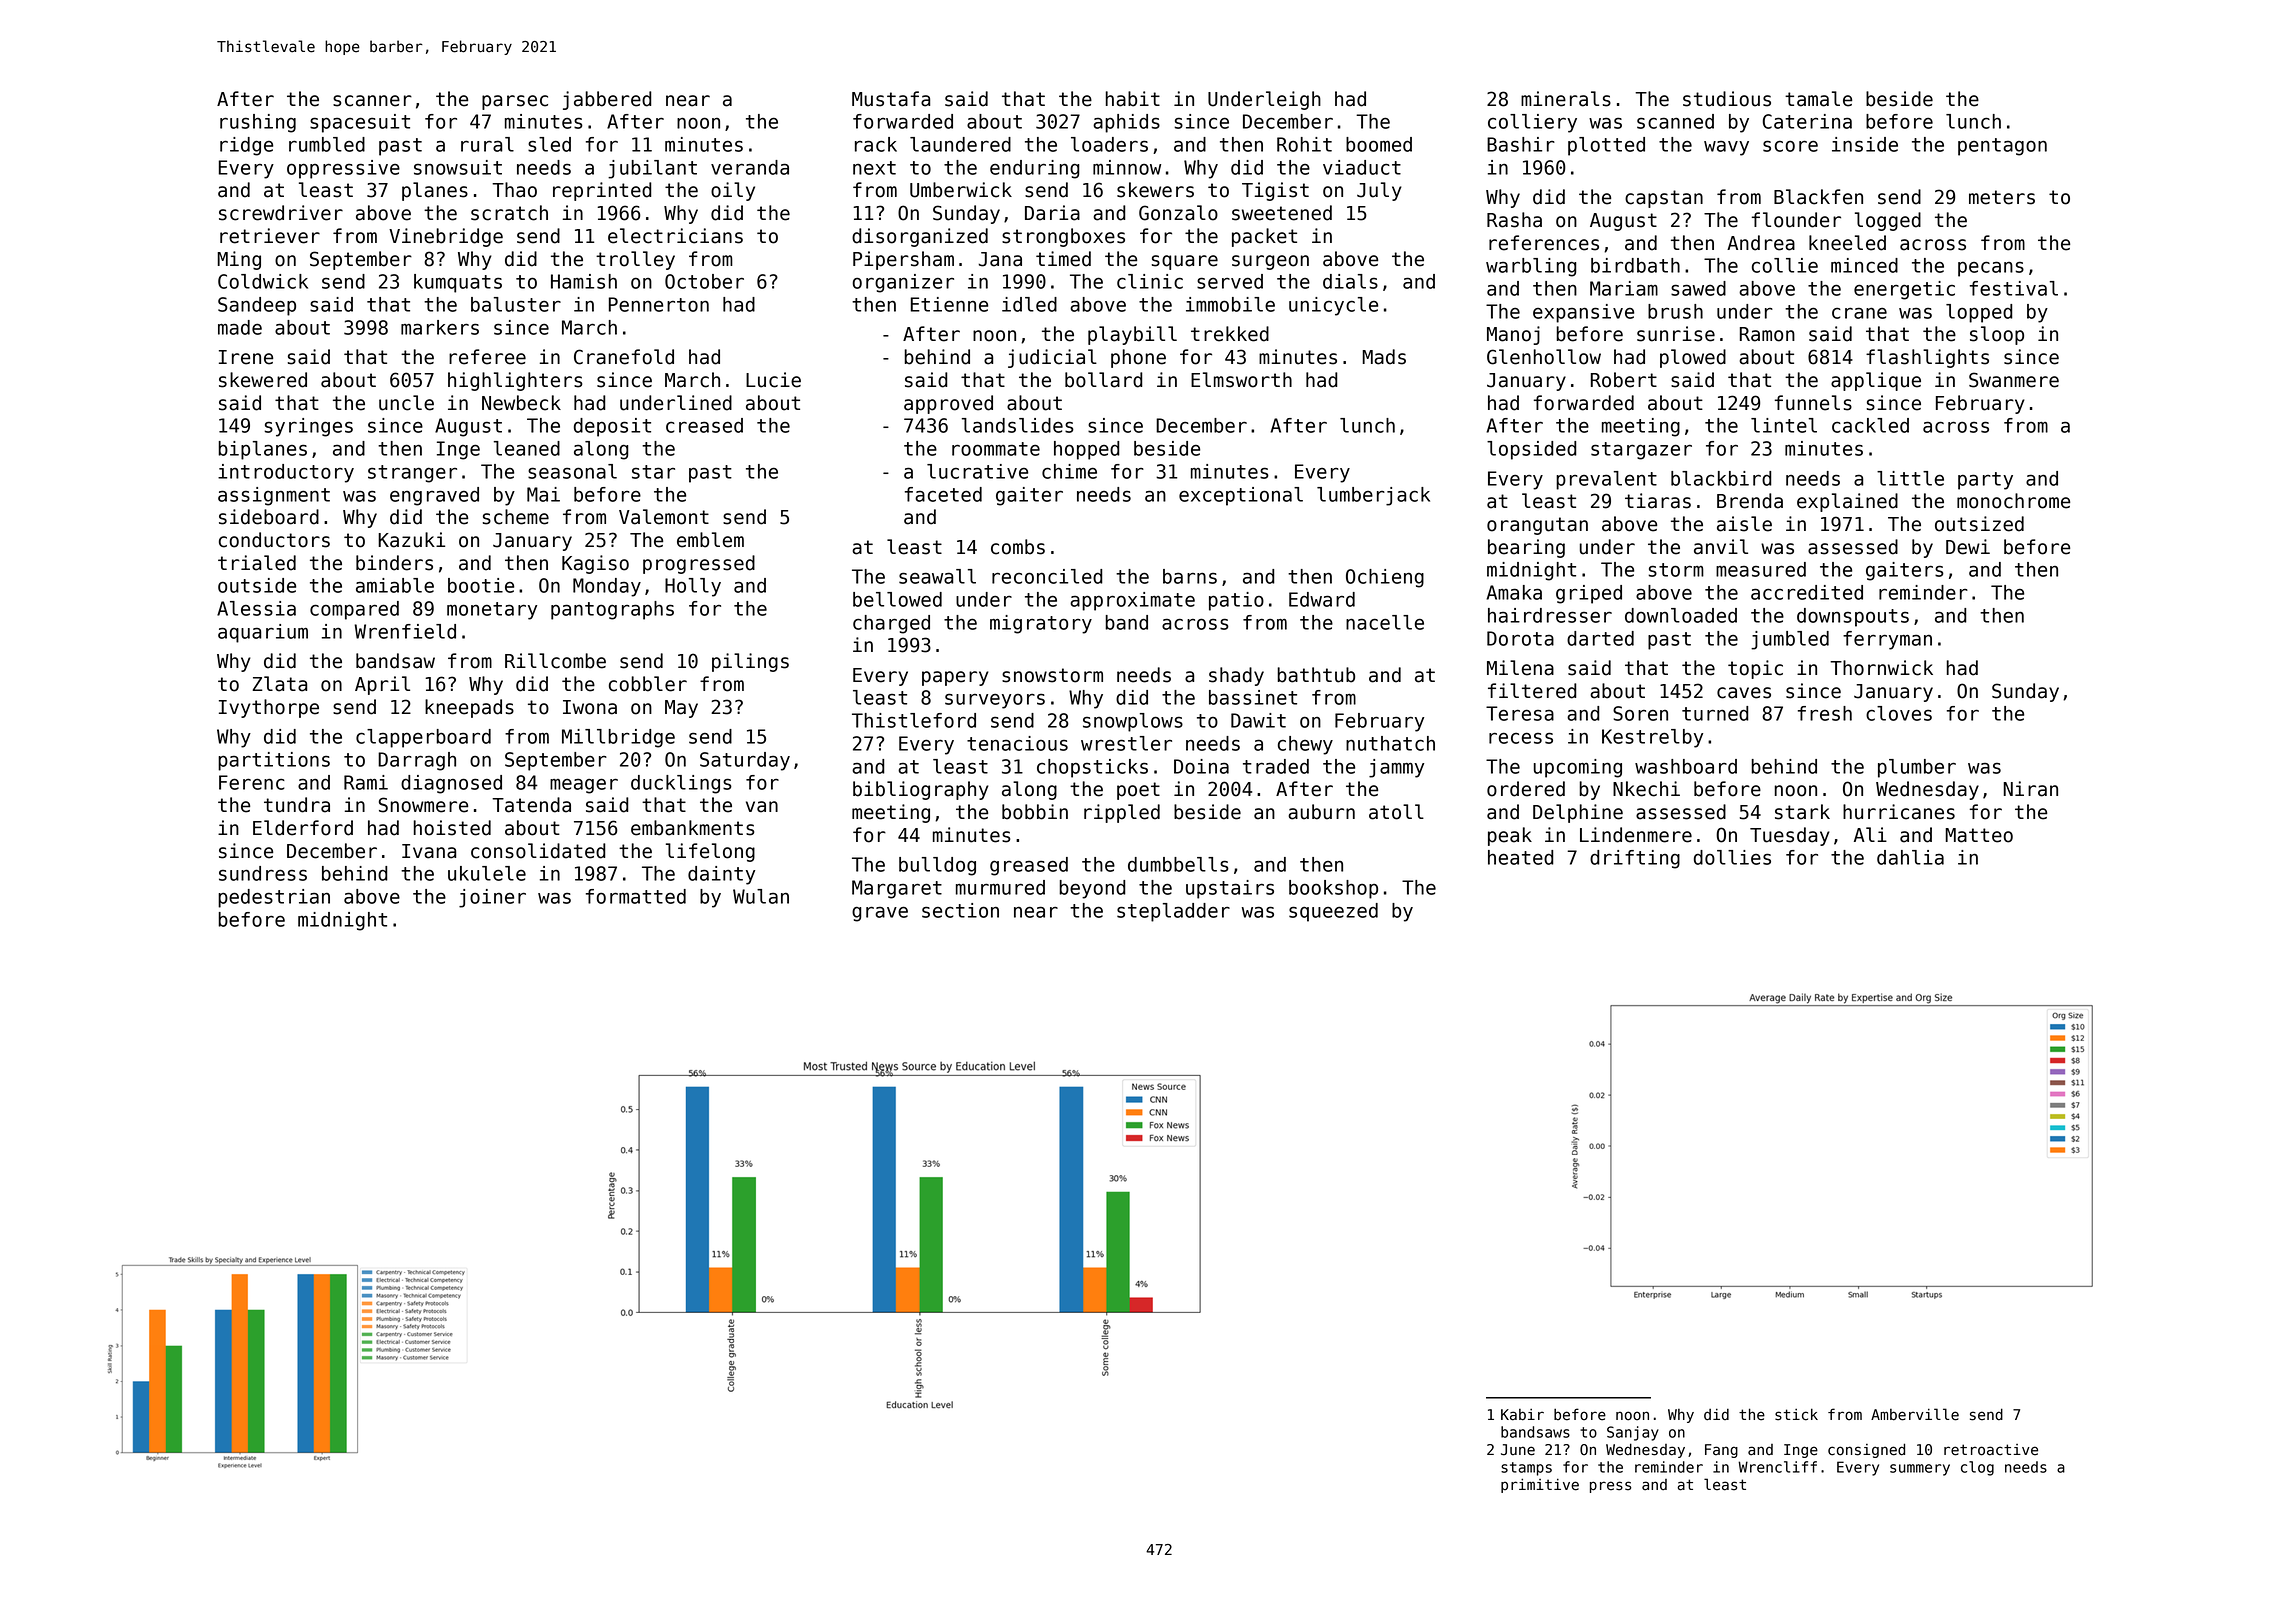 The width and height of the screenshot is (2292, 1620). Describe the element at coordinates (1635, 859) in the screenshot. I see `drifting` at that location.
